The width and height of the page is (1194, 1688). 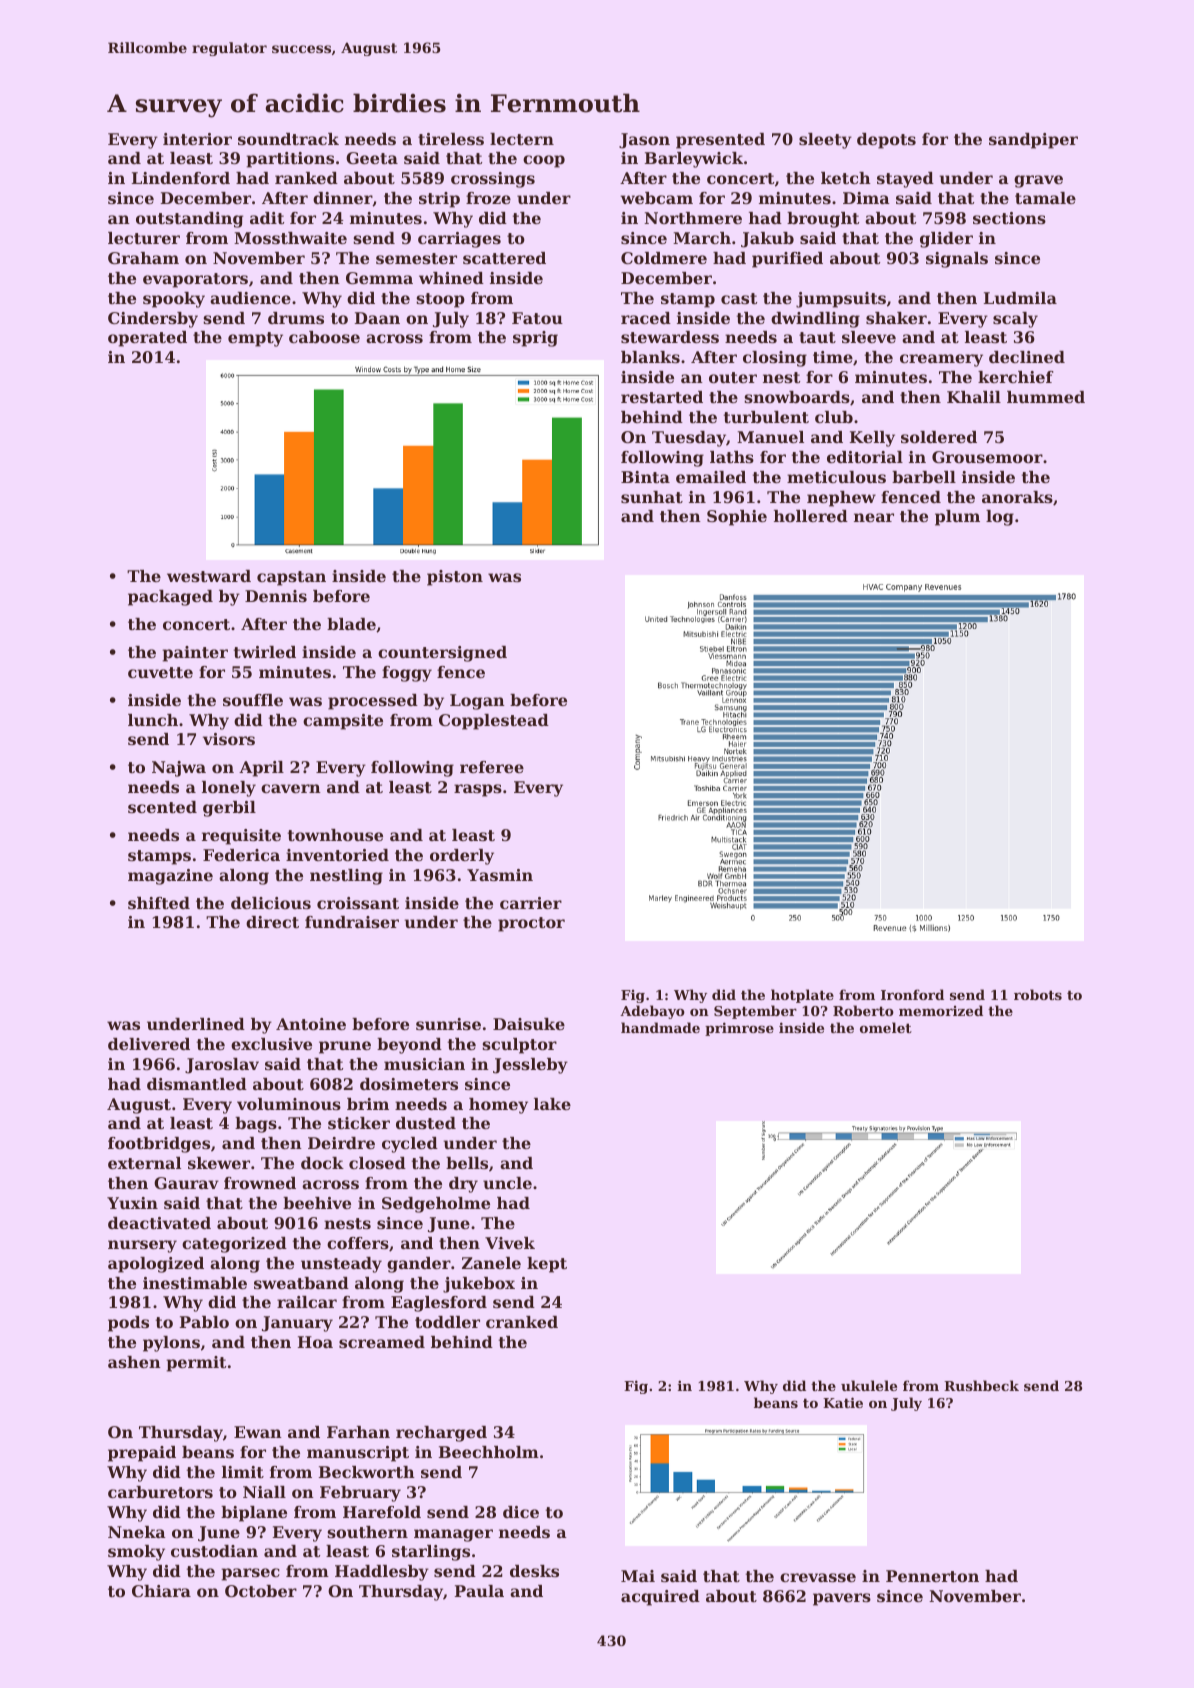 I want to click on webcam, so click(x=657, y=198).
